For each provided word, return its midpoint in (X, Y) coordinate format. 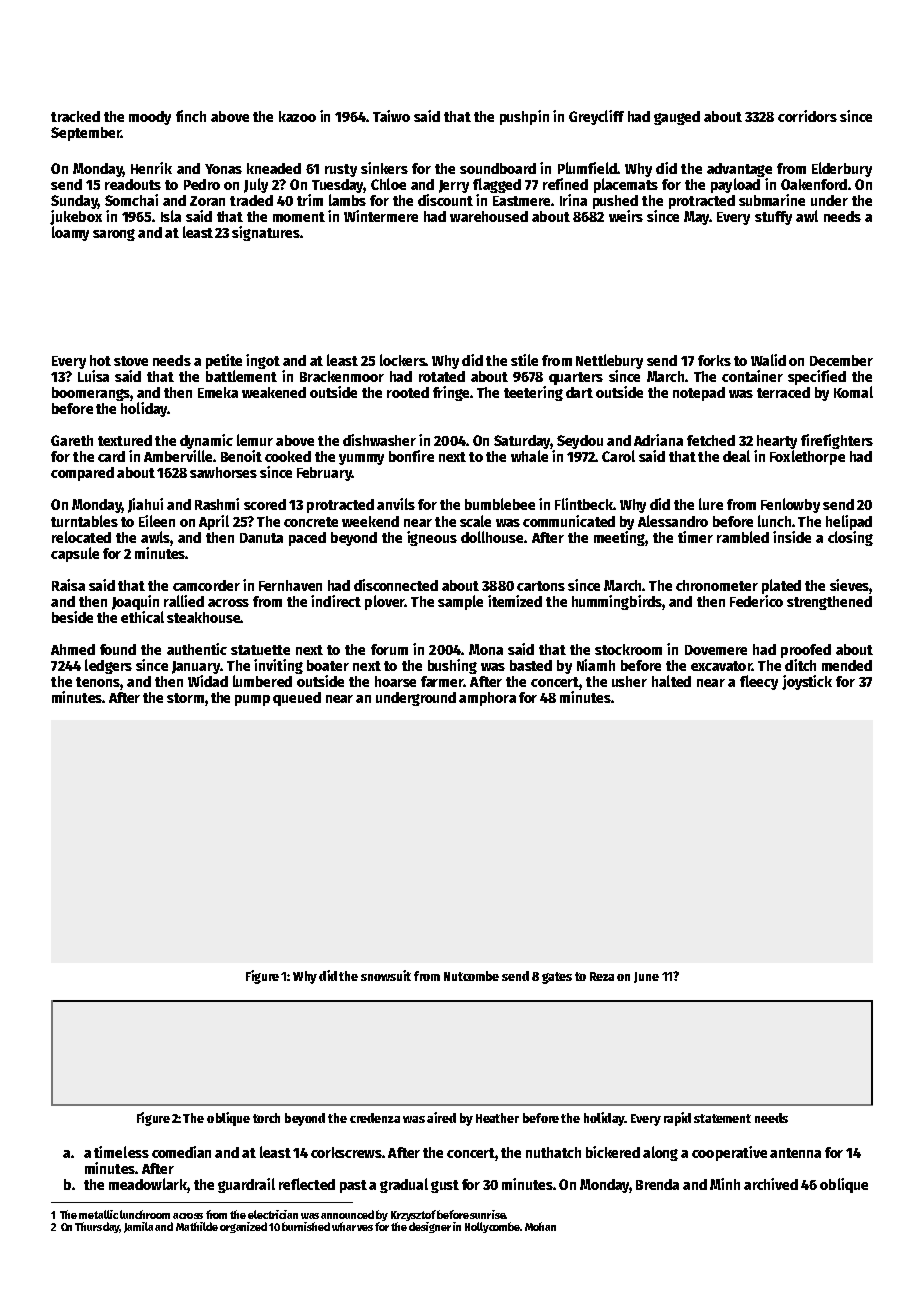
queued (297, 699)
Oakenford (814, 184)
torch (266, 1118)
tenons (98, 682)
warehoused (489, 216)
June (646, 977)
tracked (75, 116)
